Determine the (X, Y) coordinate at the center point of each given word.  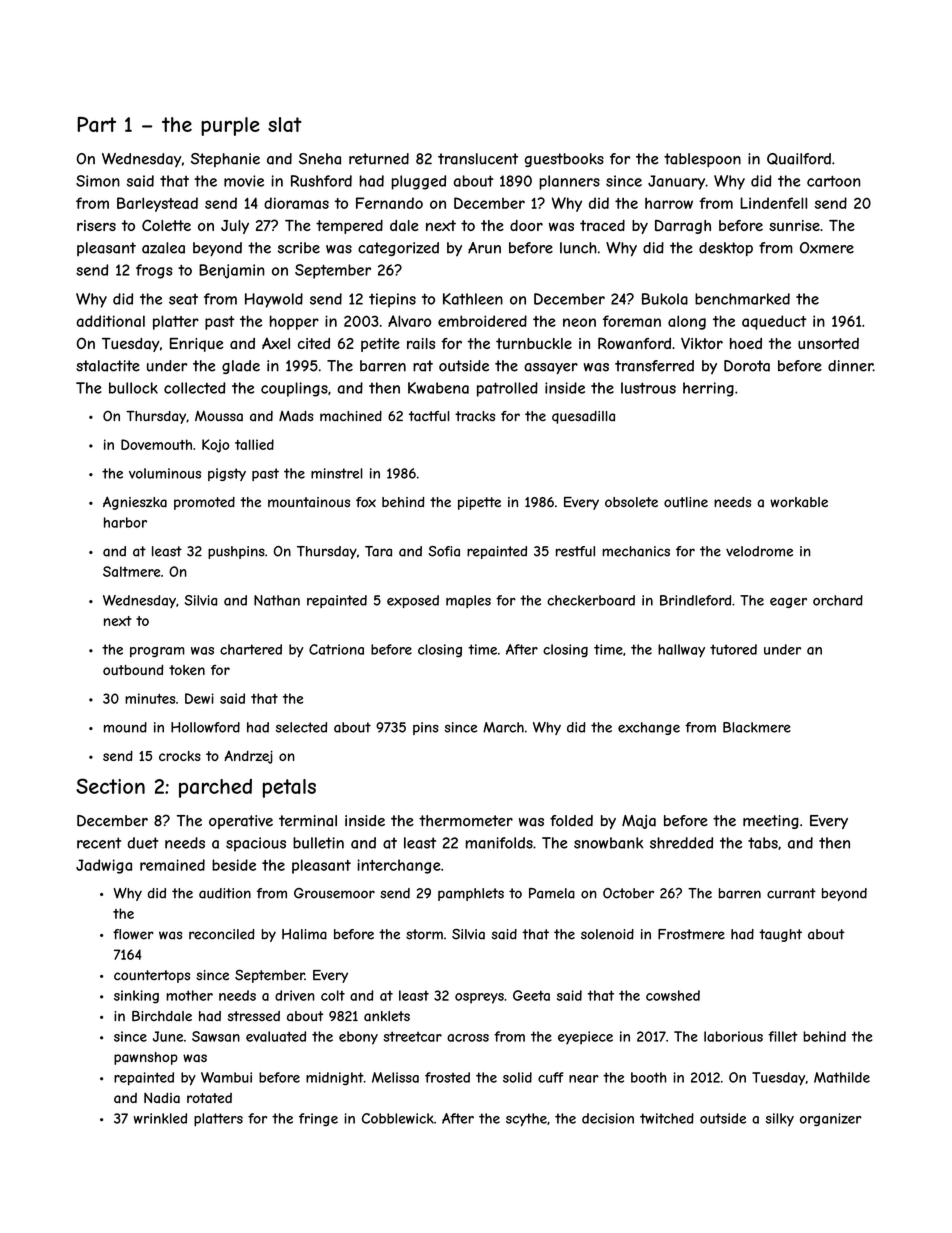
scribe (299, 248)
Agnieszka (135, 503)
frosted (447, 1077)
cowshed (673, 995)
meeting (771, 822)
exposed (413, 601)
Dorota (747, 366)
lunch (578, 248)
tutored (733, 649)
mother (189, 995)
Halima (304, 934)
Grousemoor (334, 893)
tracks (475, 416)
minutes (150, 698)
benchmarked (742, 299)
